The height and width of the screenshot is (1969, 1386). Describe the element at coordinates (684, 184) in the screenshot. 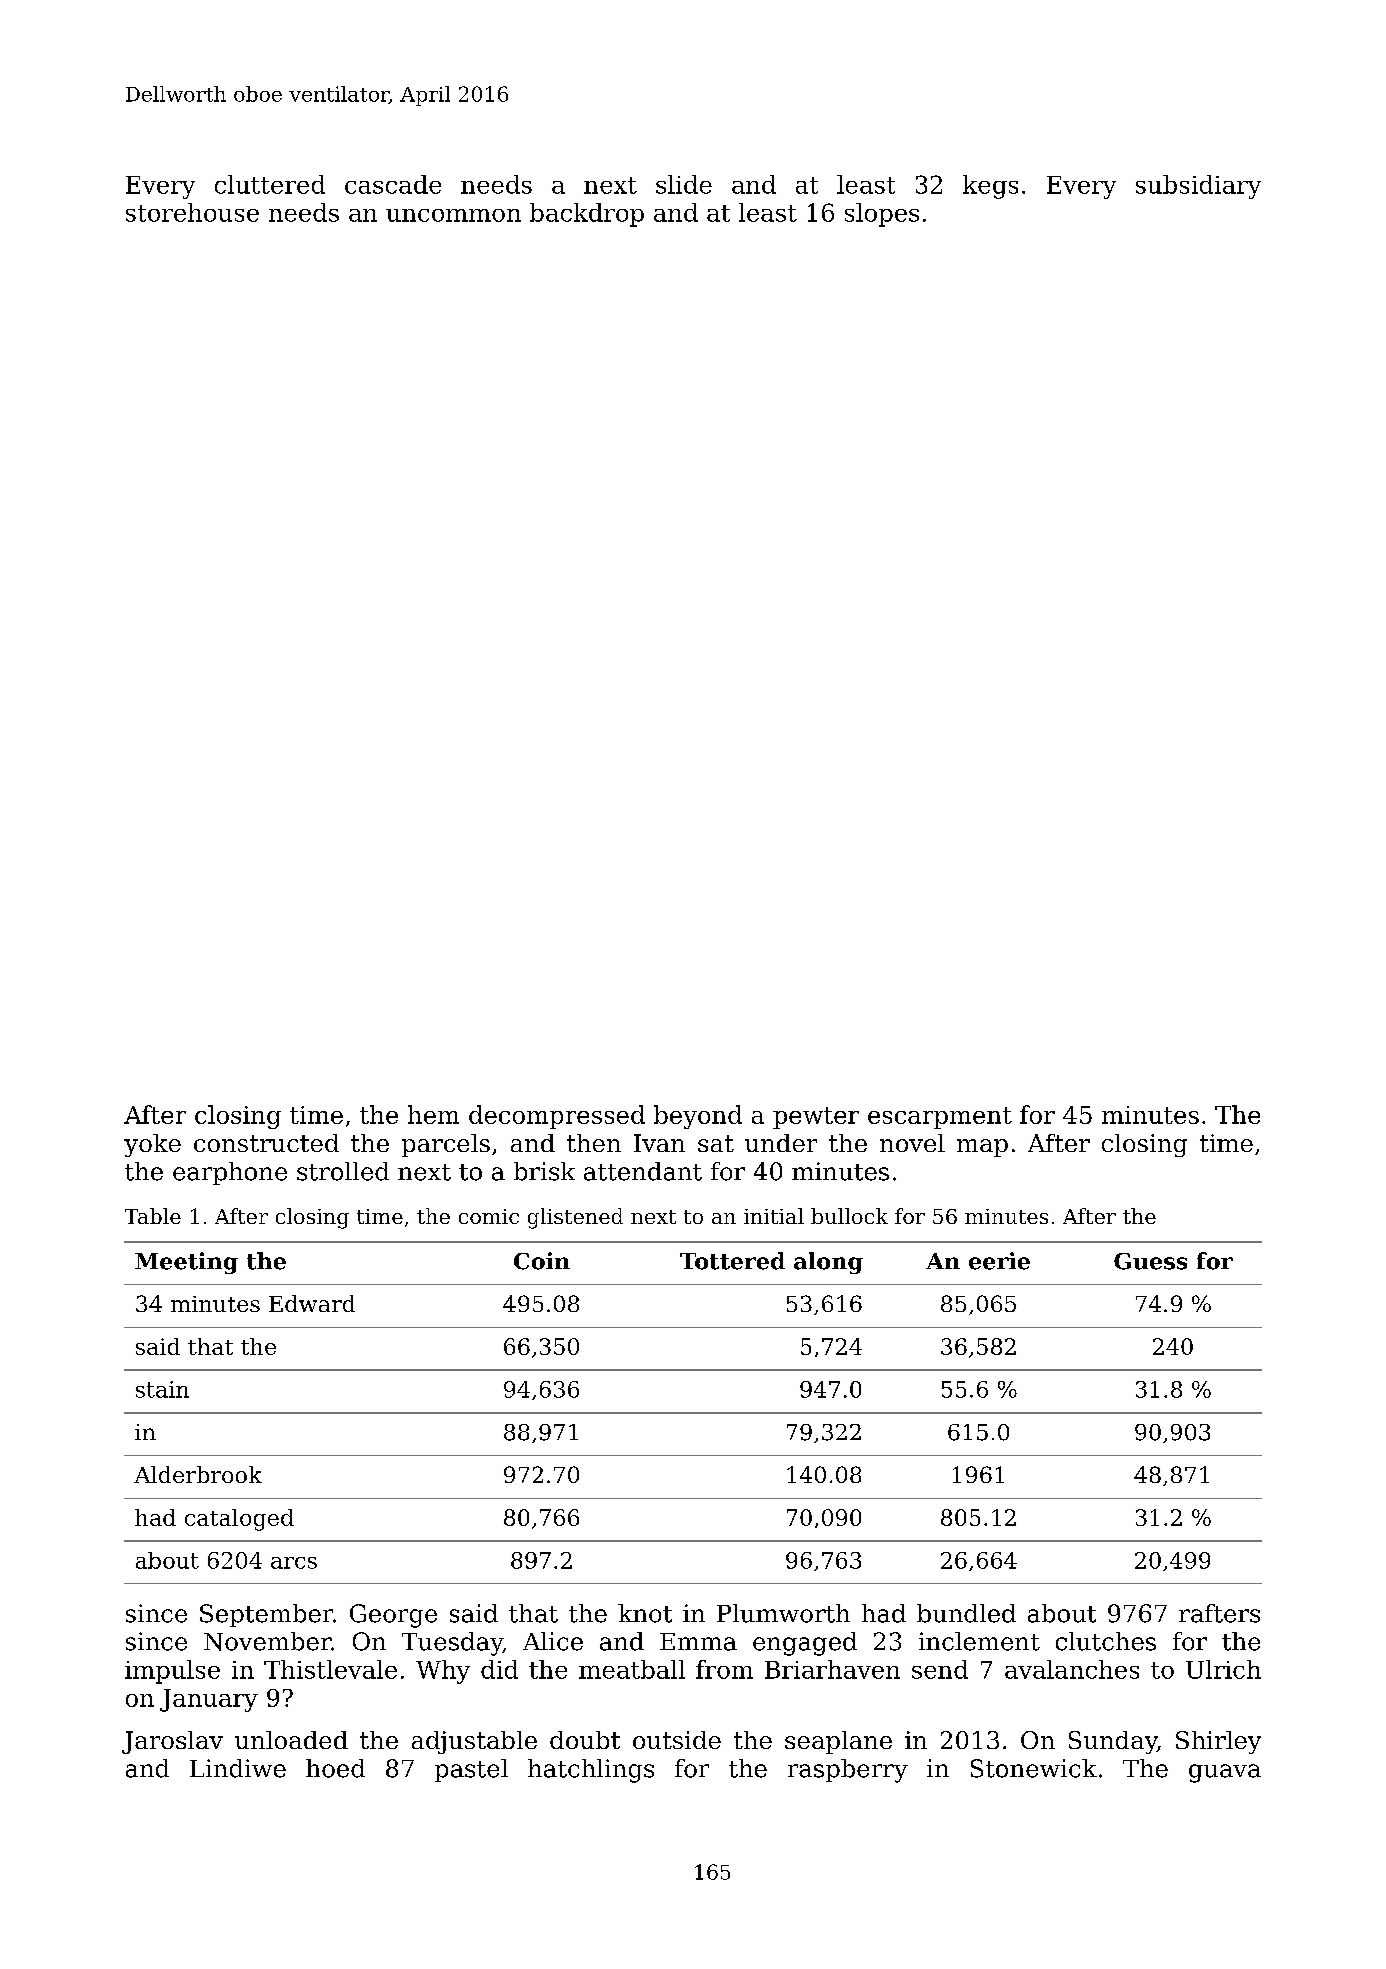

I see `slide` at that location.
